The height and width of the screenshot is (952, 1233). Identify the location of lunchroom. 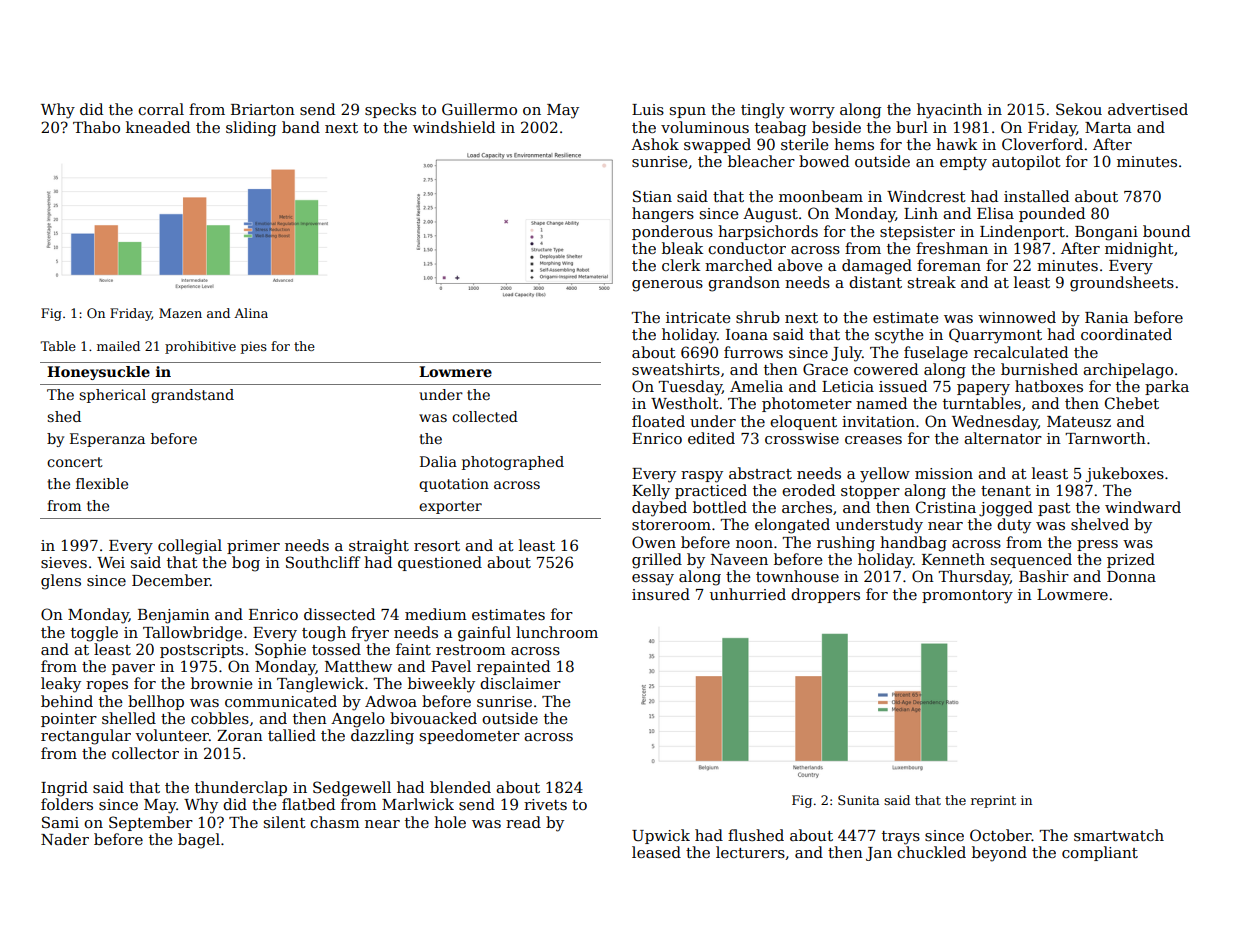
(557, 632).
